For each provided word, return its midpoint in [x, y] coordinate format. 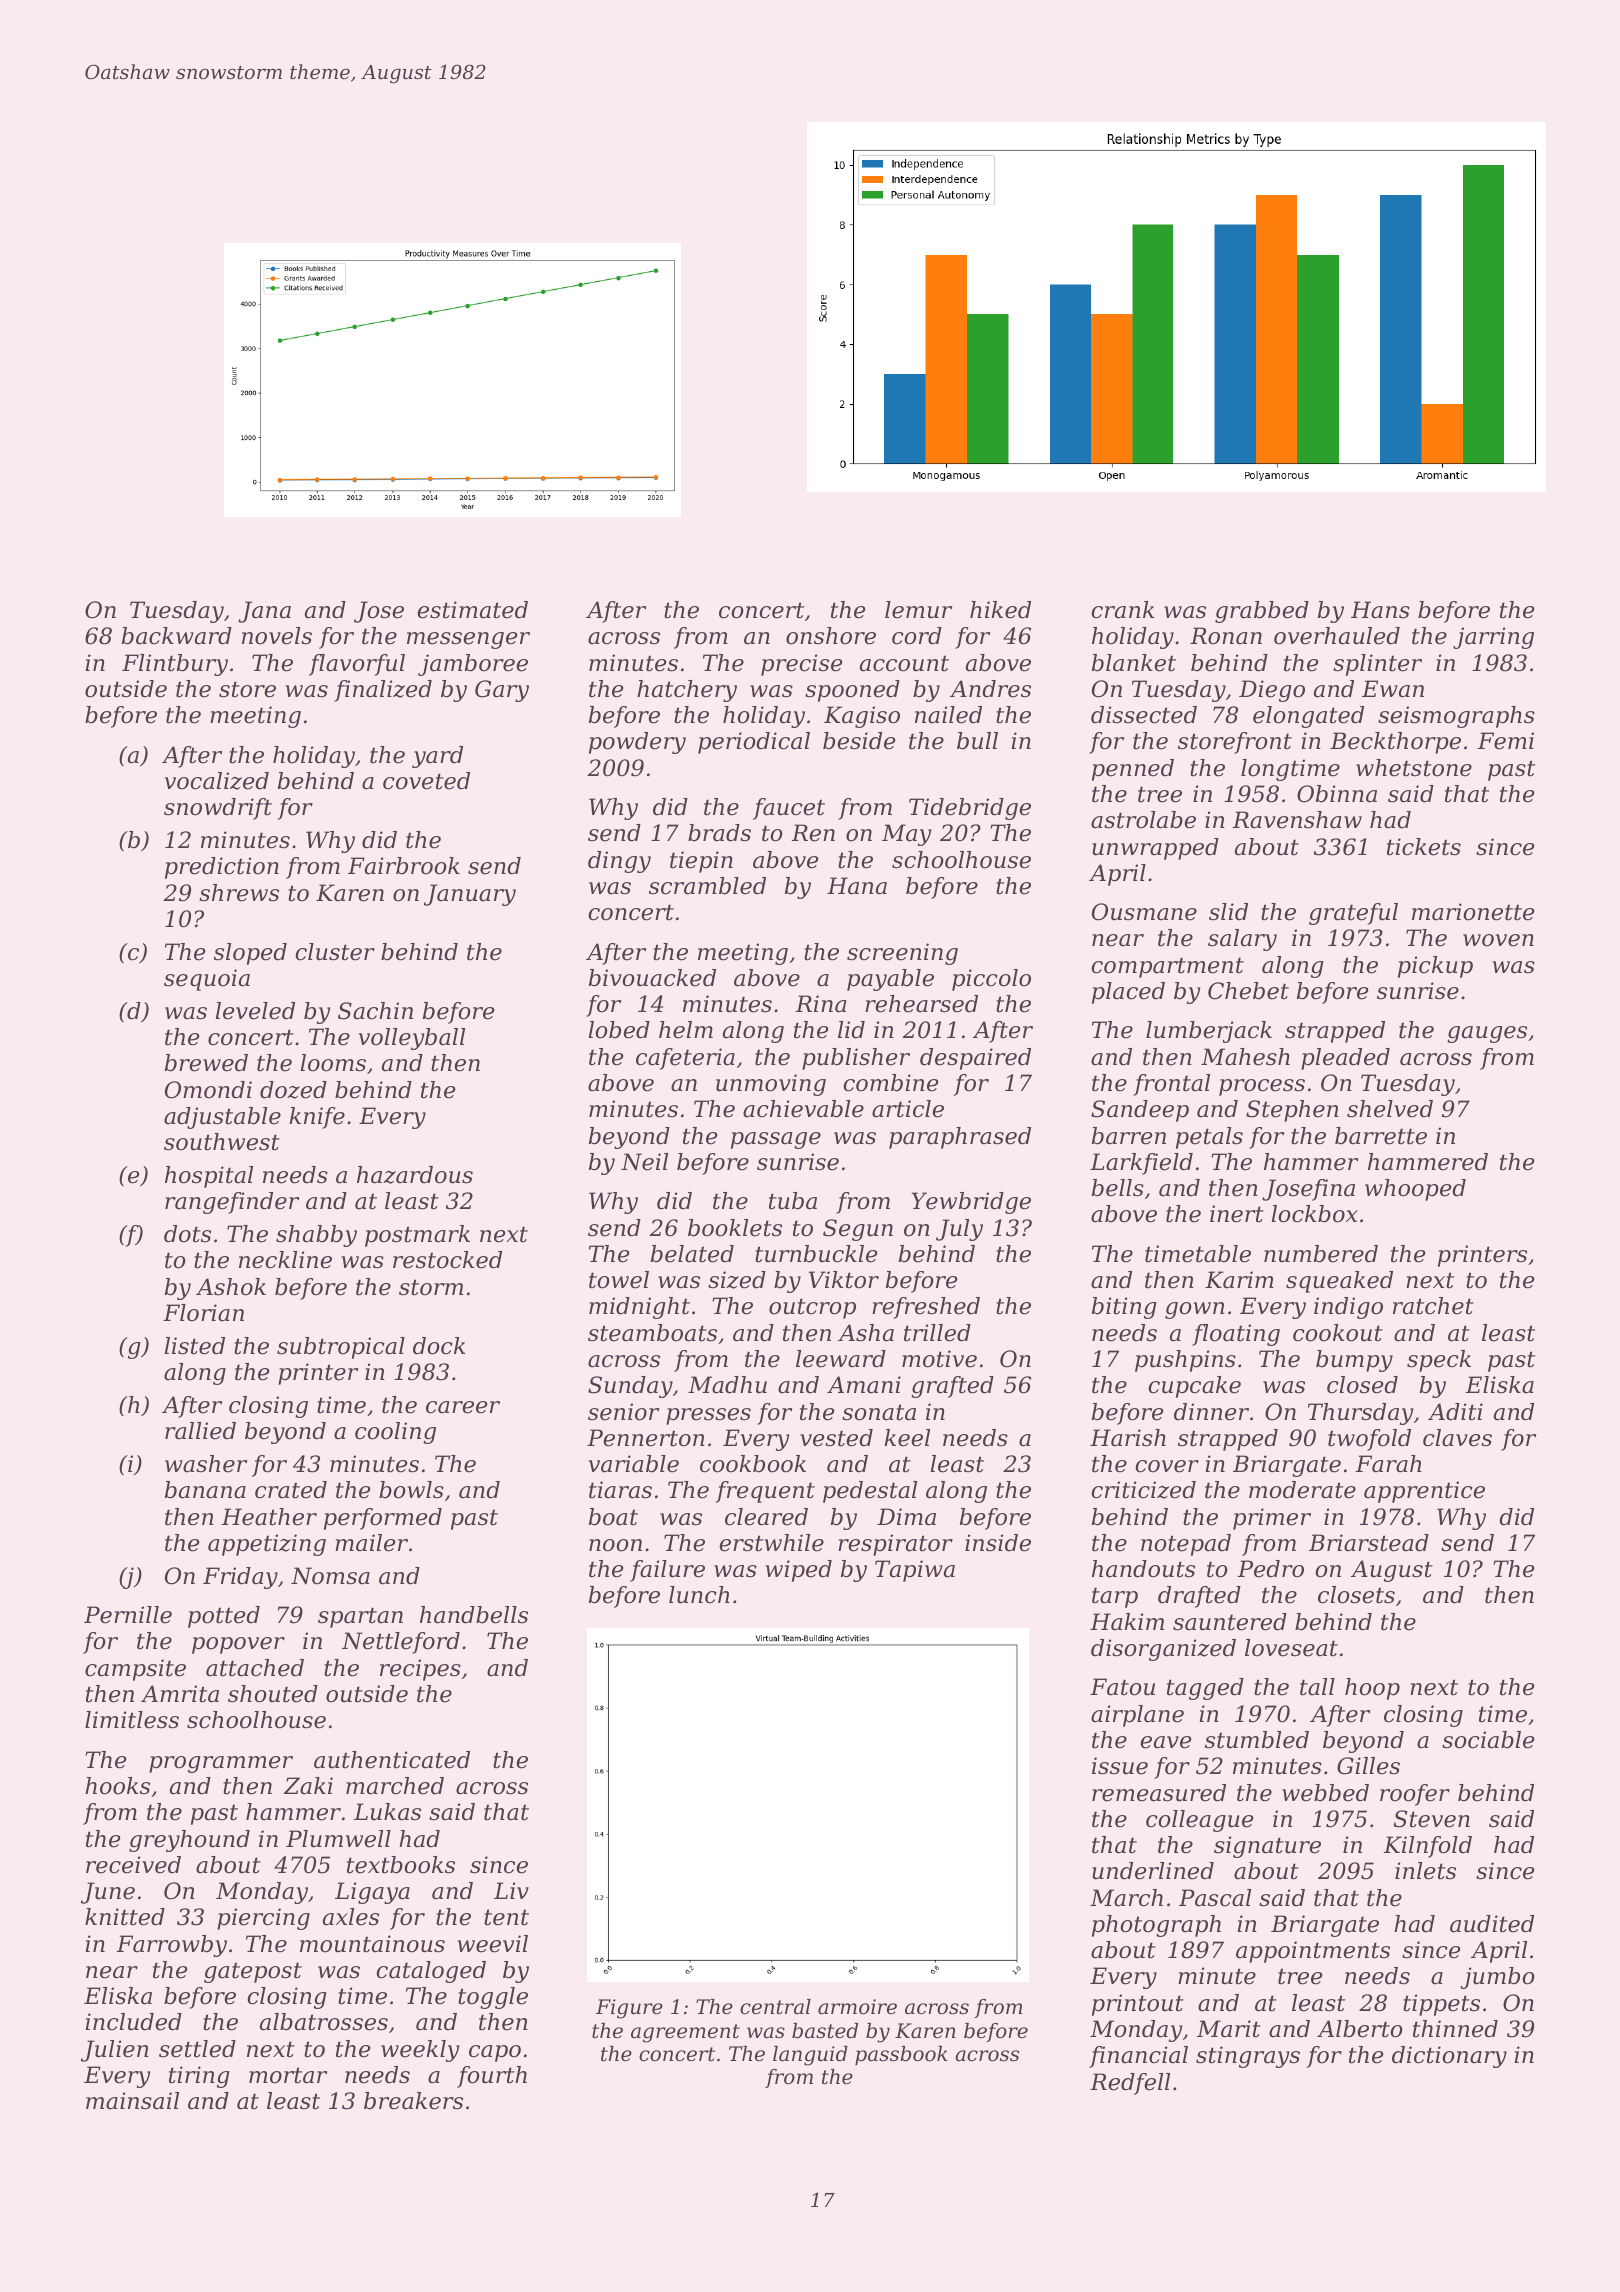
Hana [857, 886]
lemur [918, 610]
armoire [857, 2007]
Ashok [231, 1287]
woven [1498, 940]
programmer [221, 1764]
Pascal [1215, 1898]
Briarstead [1369, 1543]
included [133, 2022]
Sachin [375, 1011]
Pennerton [646, 1438]
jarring [1493, 638]
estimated [472, 610]
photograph [1156, 1926]
